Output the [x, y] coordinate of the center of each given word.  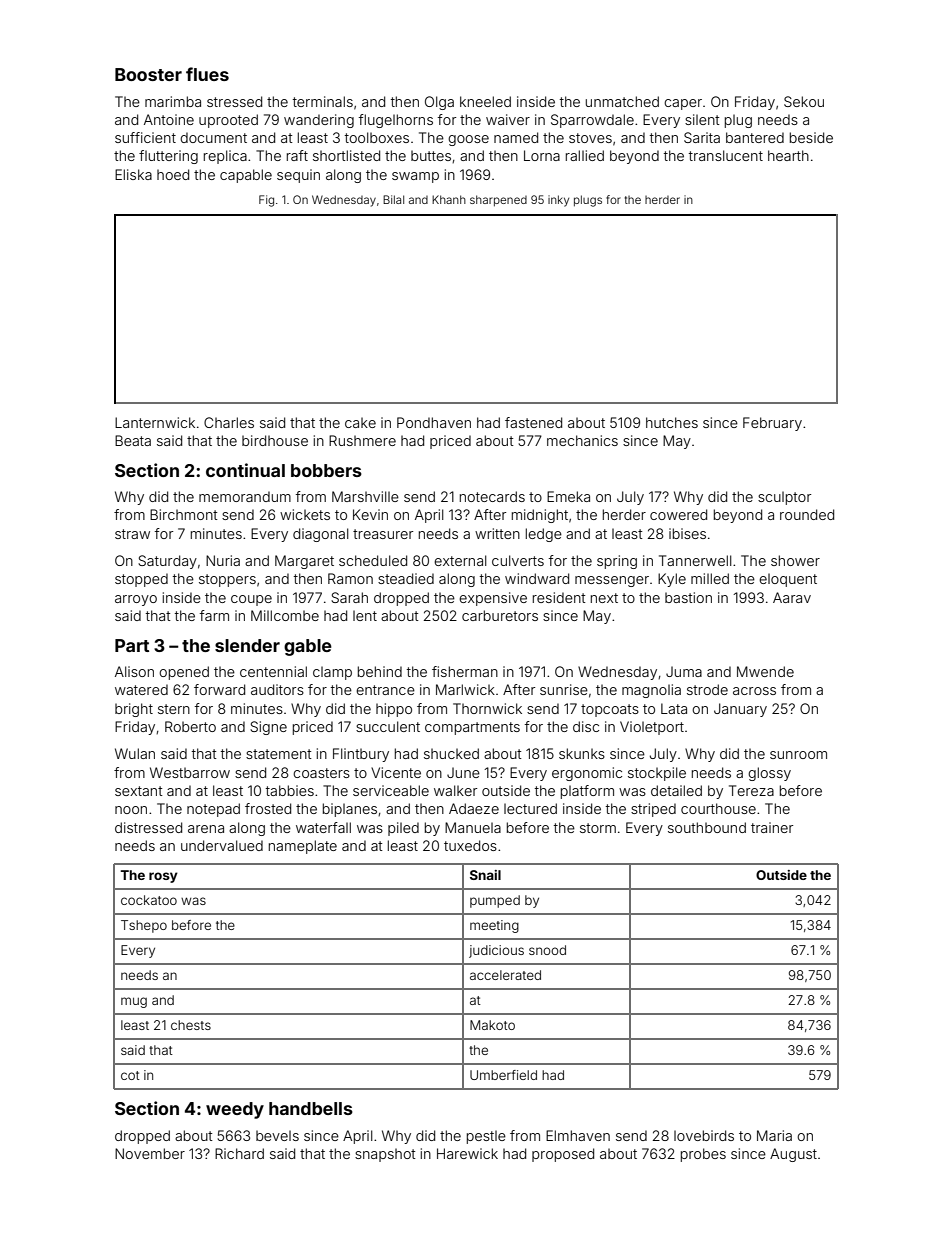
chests [191, 1025]
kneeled [485, 101]
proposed [563, 1155]
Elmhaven [578, 1135]
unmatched [622, 101]
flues [207, 74]
